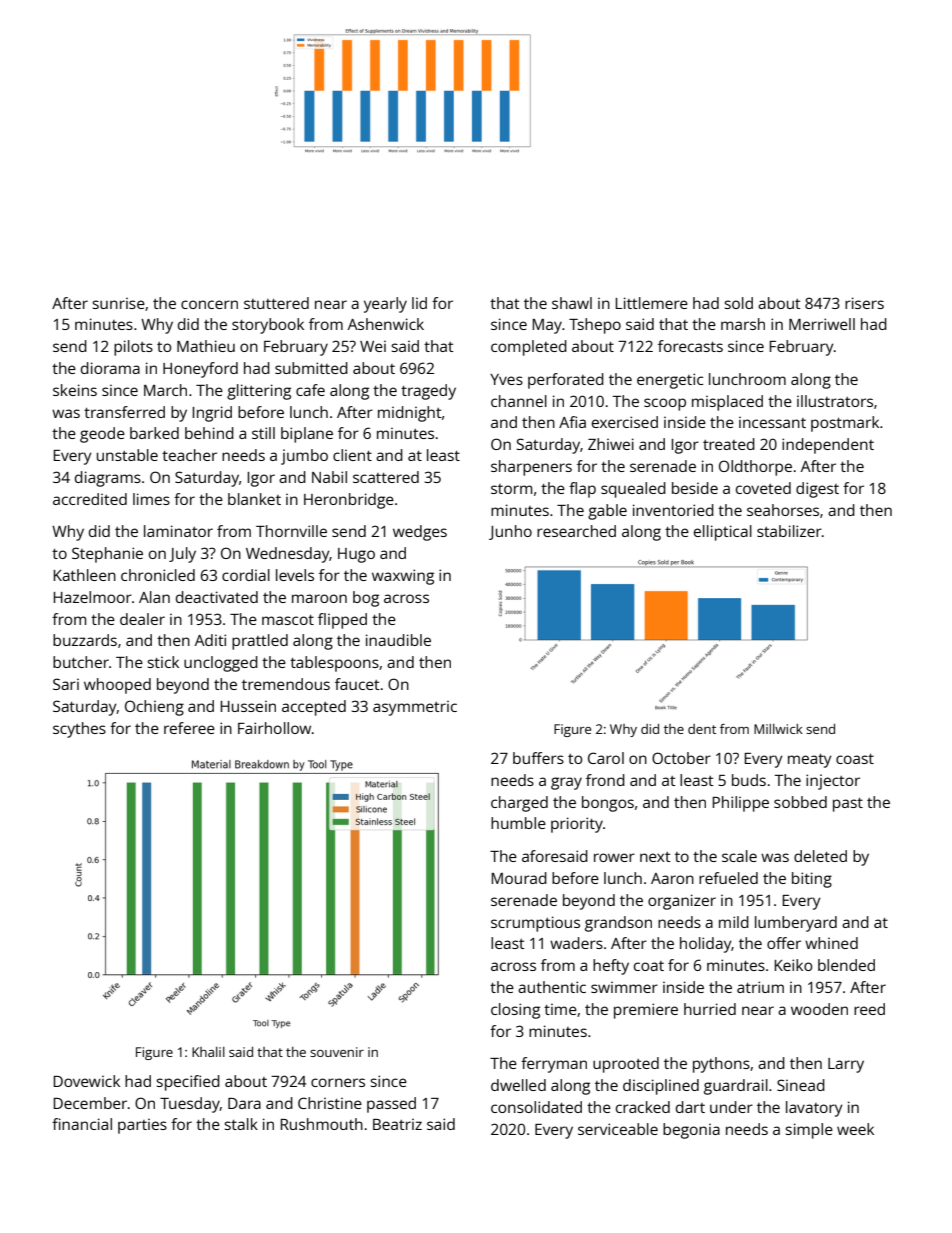 This image has width=952, height=1233. Describe the element at coordinates (822, 324) in the image. I see `Merriwell` at that location.
